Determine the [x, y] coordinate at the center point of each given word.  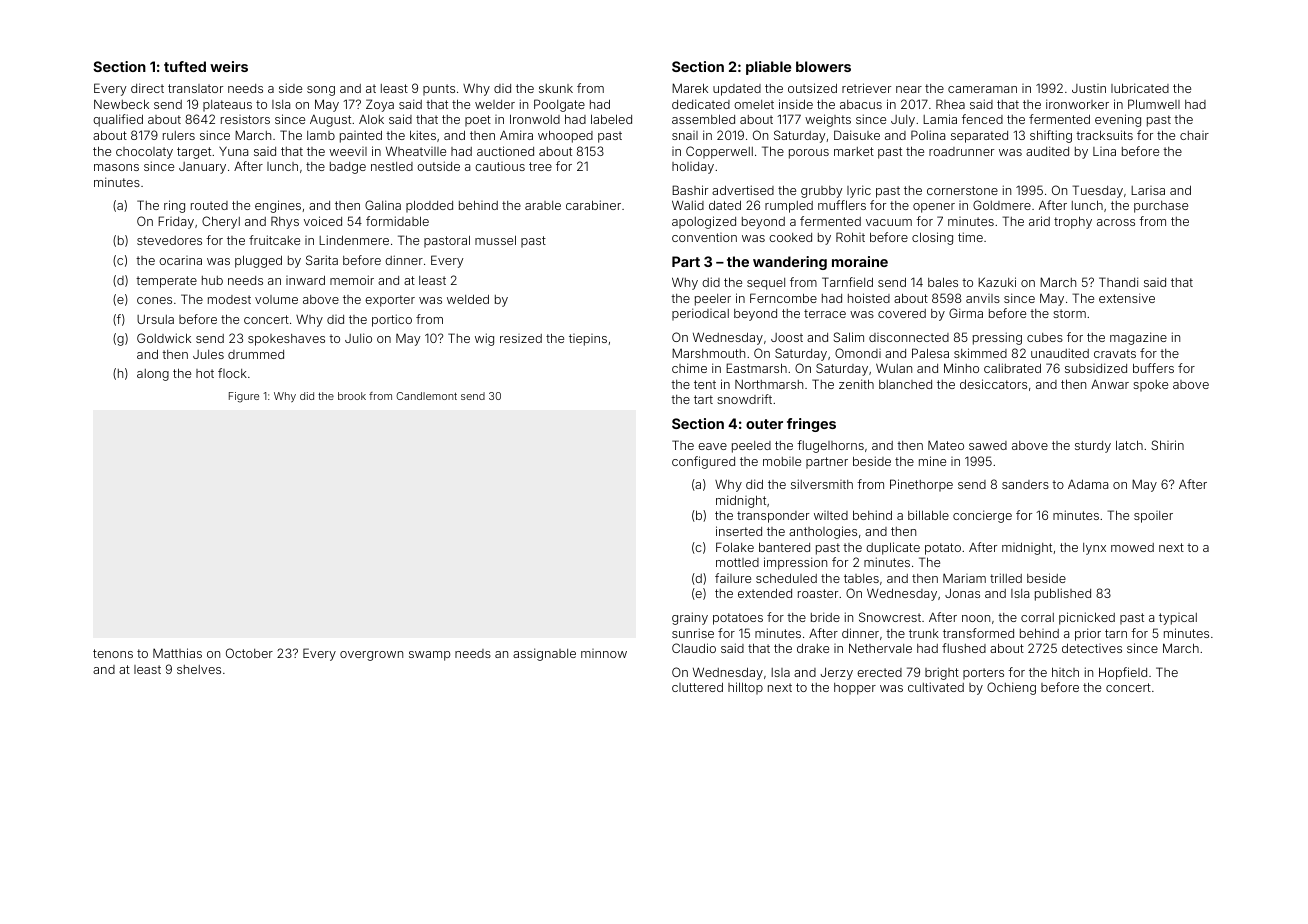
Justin [1089, 88]
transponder [773, 517]
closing [932, 238]
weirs [229, 66]
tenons [113, 653]
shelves [199, 669]
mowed [1132, 547]
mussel [495, 240]
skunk [556, 88]
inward [305, 280]
